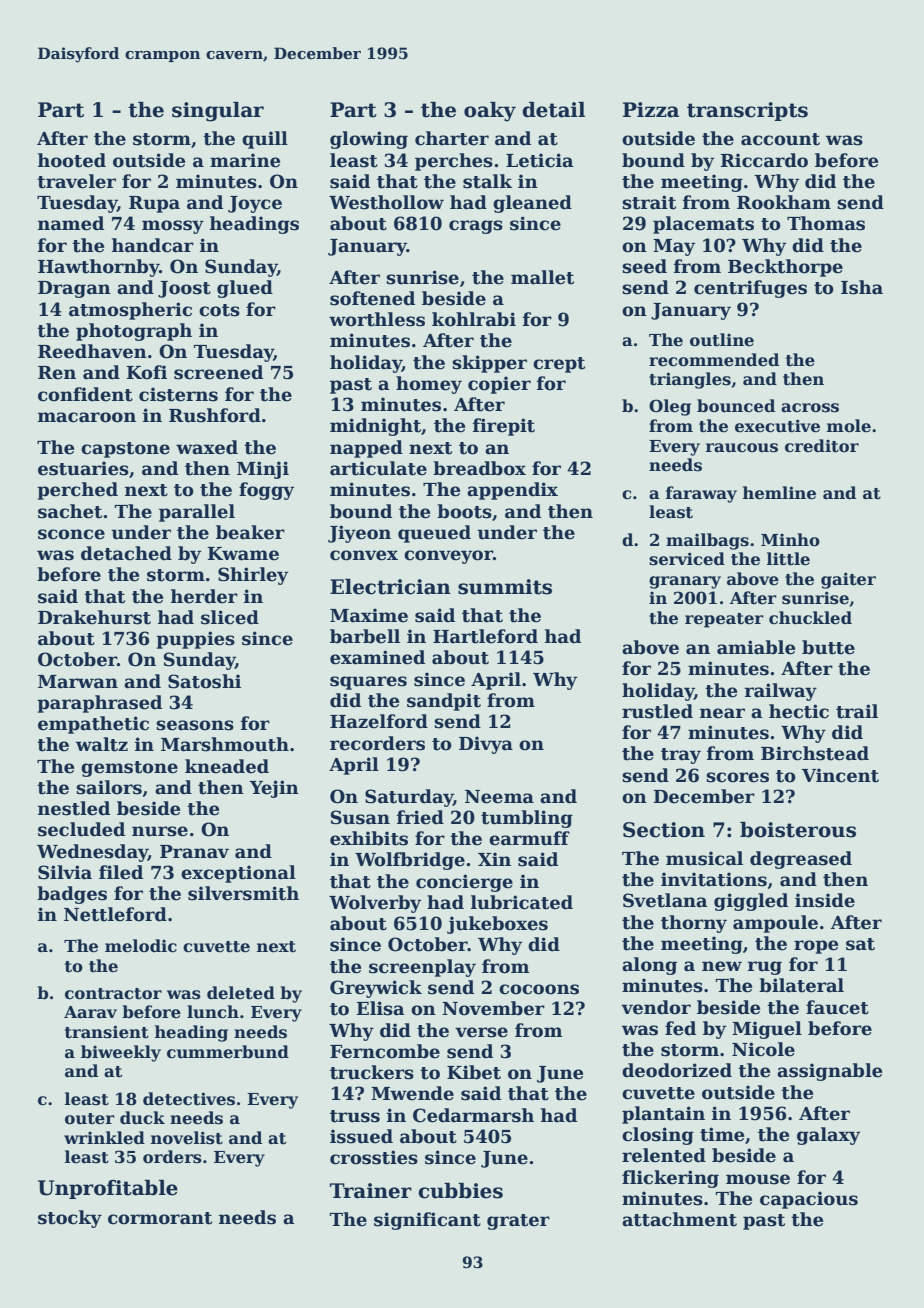 The width and height of the screenshot is (924, 1308). I want to click on firepit, so click(504, 427).
